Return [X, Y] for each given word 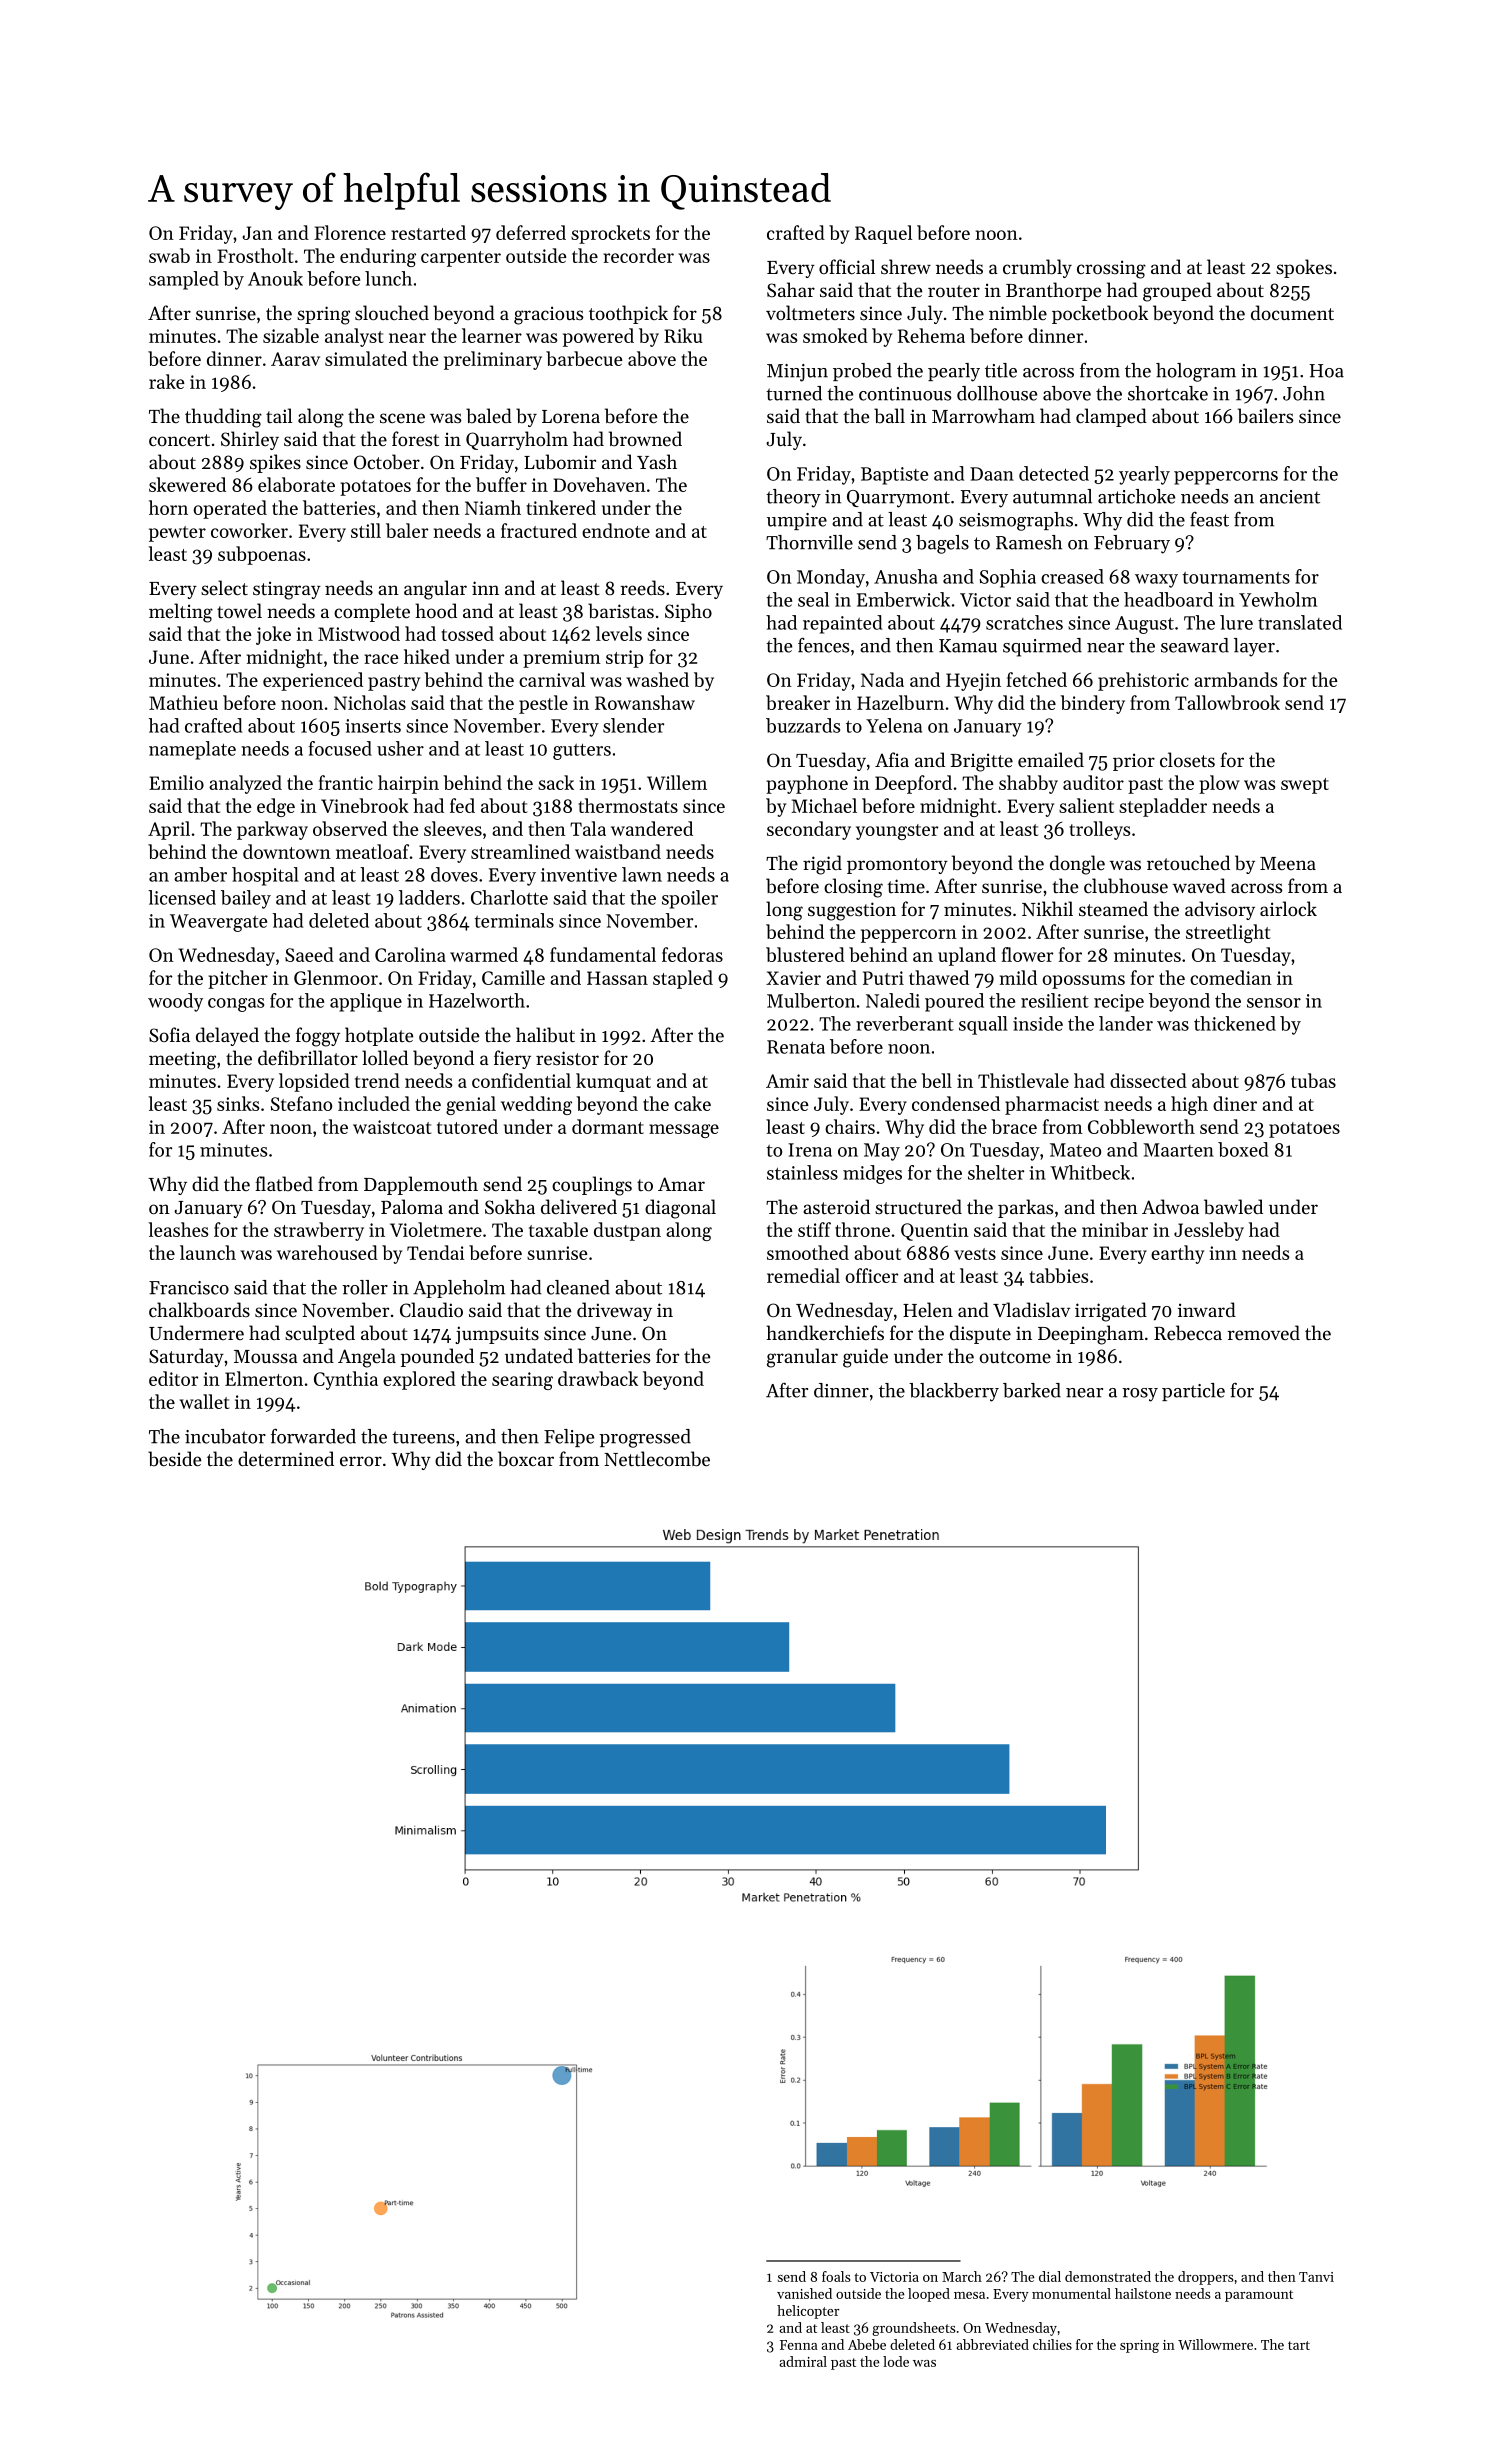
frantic [346, 782]
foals [836, 2276]
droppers [1206, 2278]
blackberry [954, 1392]
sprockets [610, 234]
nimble [1018, 313]
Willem [677, 782]
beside [174, 1458]
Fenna [799, 2345]
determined [286, 1458]
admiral [803, 2361]
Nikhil [1047, 908]
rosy [1140, 1395]
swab [169, 255]
